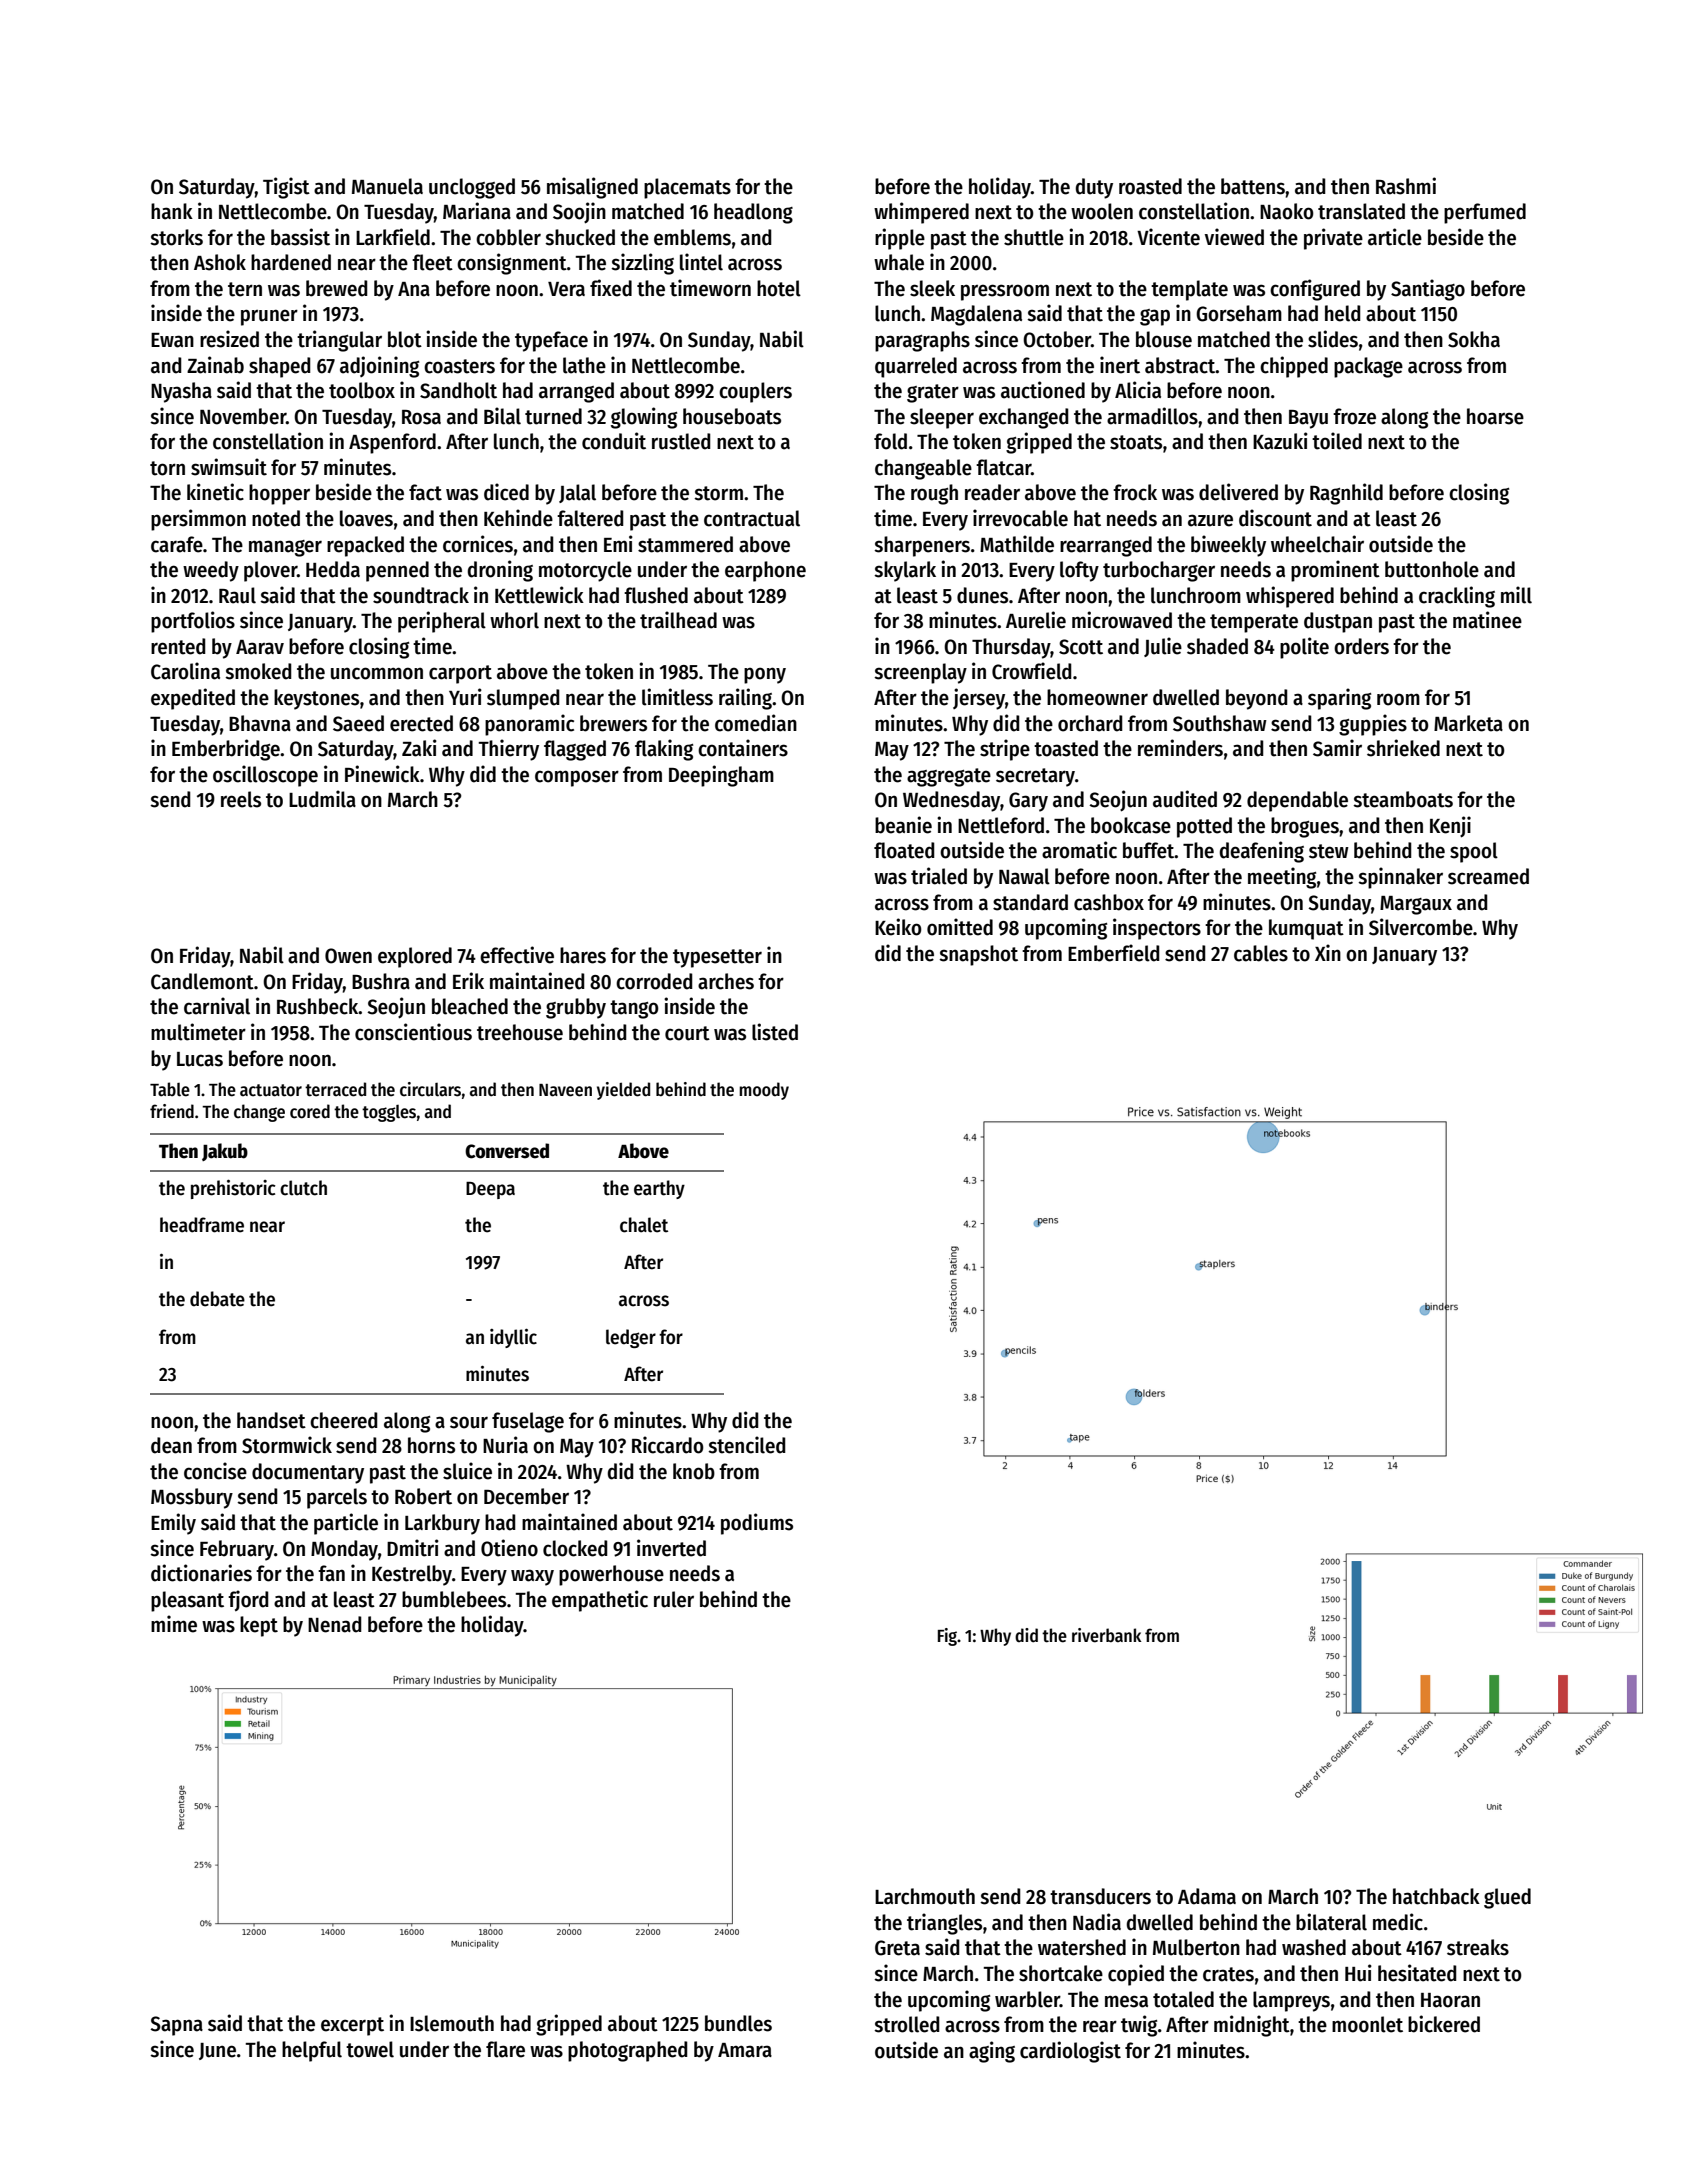 This document has width=1683, height=2178. What do you see at coordinates (753, 213) in the document?
I see `headlong` at bounding box center [753, 213].
